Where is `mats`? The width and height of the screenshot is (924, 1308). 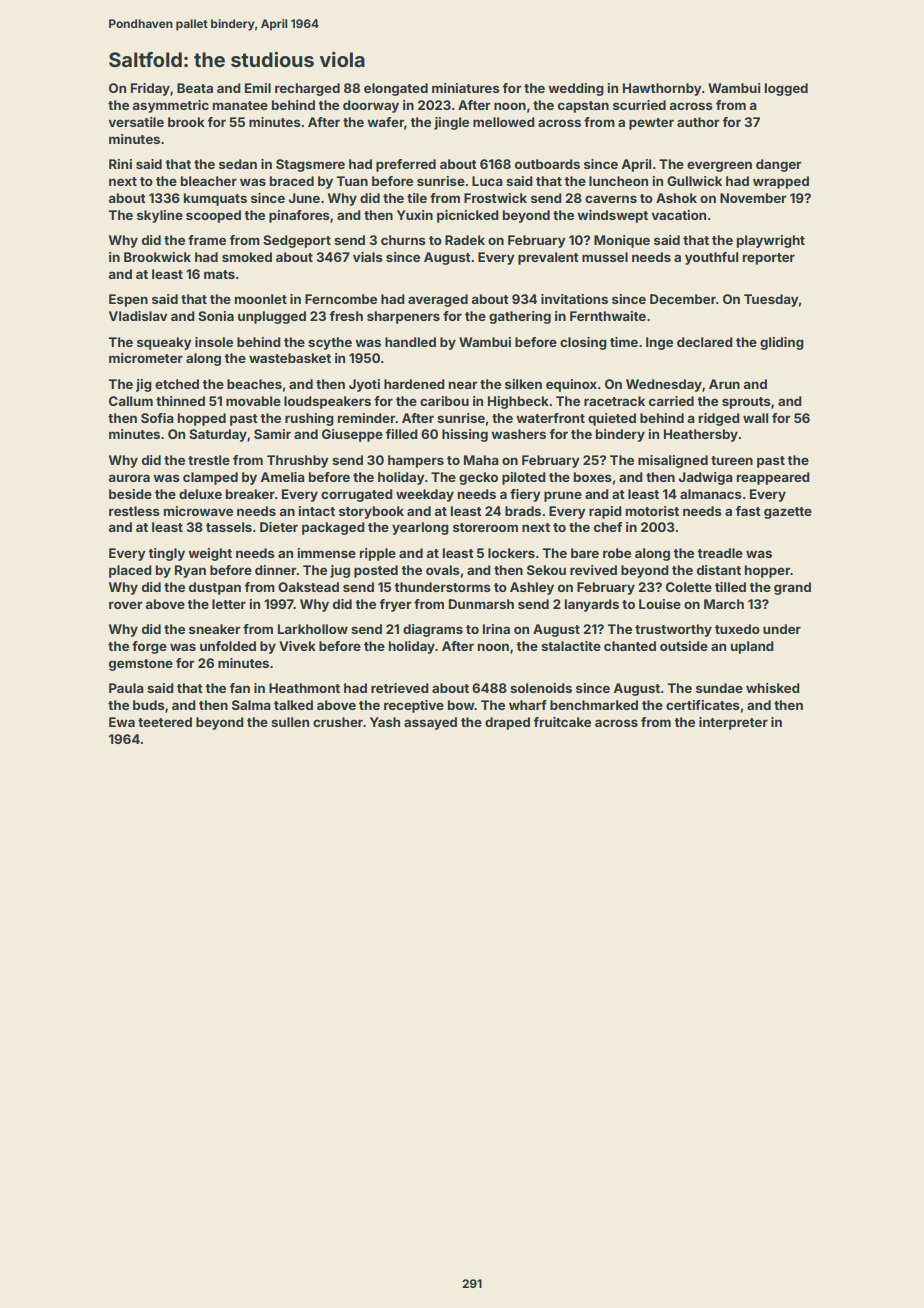 mats is located at coordinates (219, 274).
